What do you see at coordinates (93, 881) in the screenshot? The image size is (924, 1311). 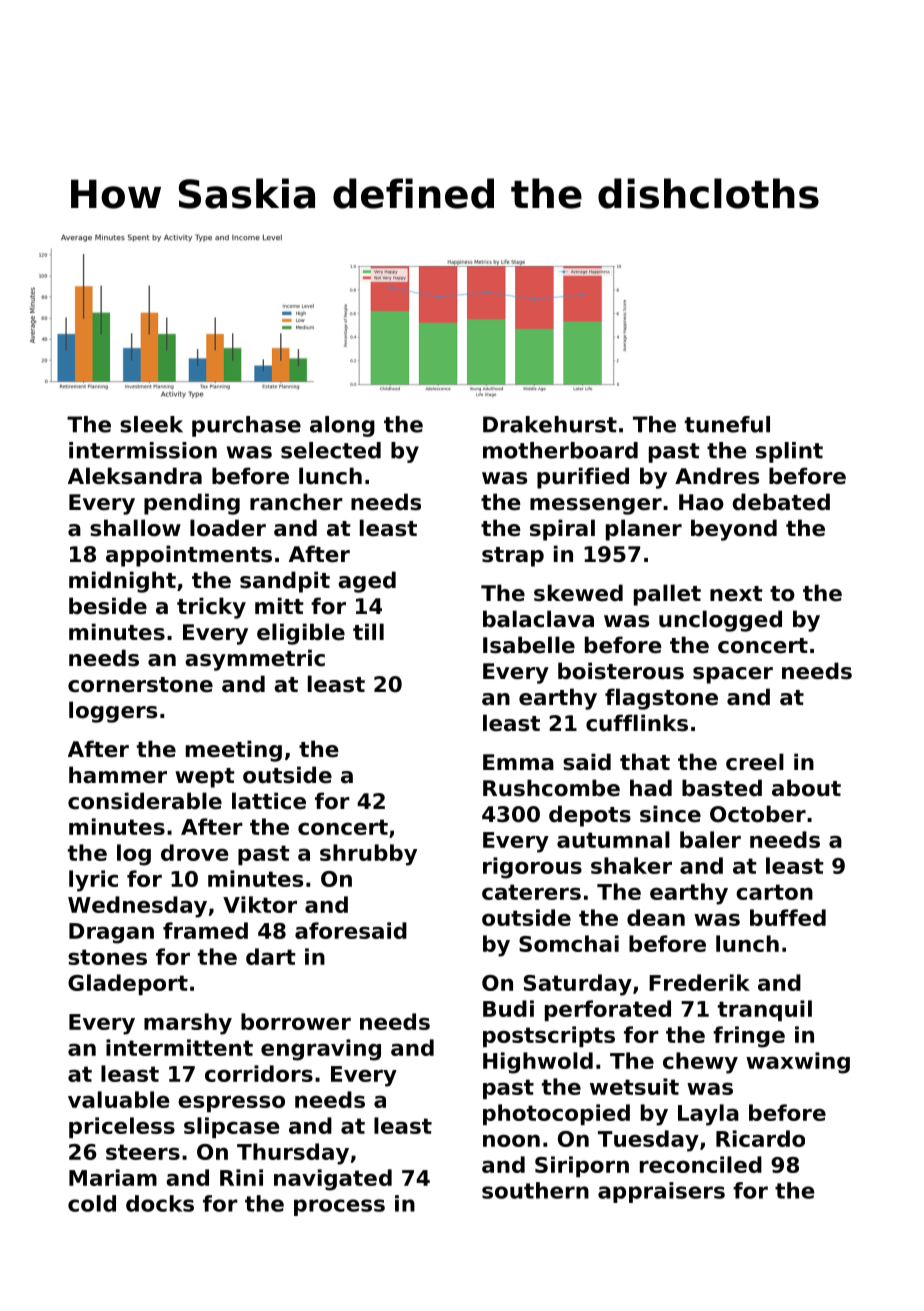 I see `lyric` at bounding box center [93, 881].
